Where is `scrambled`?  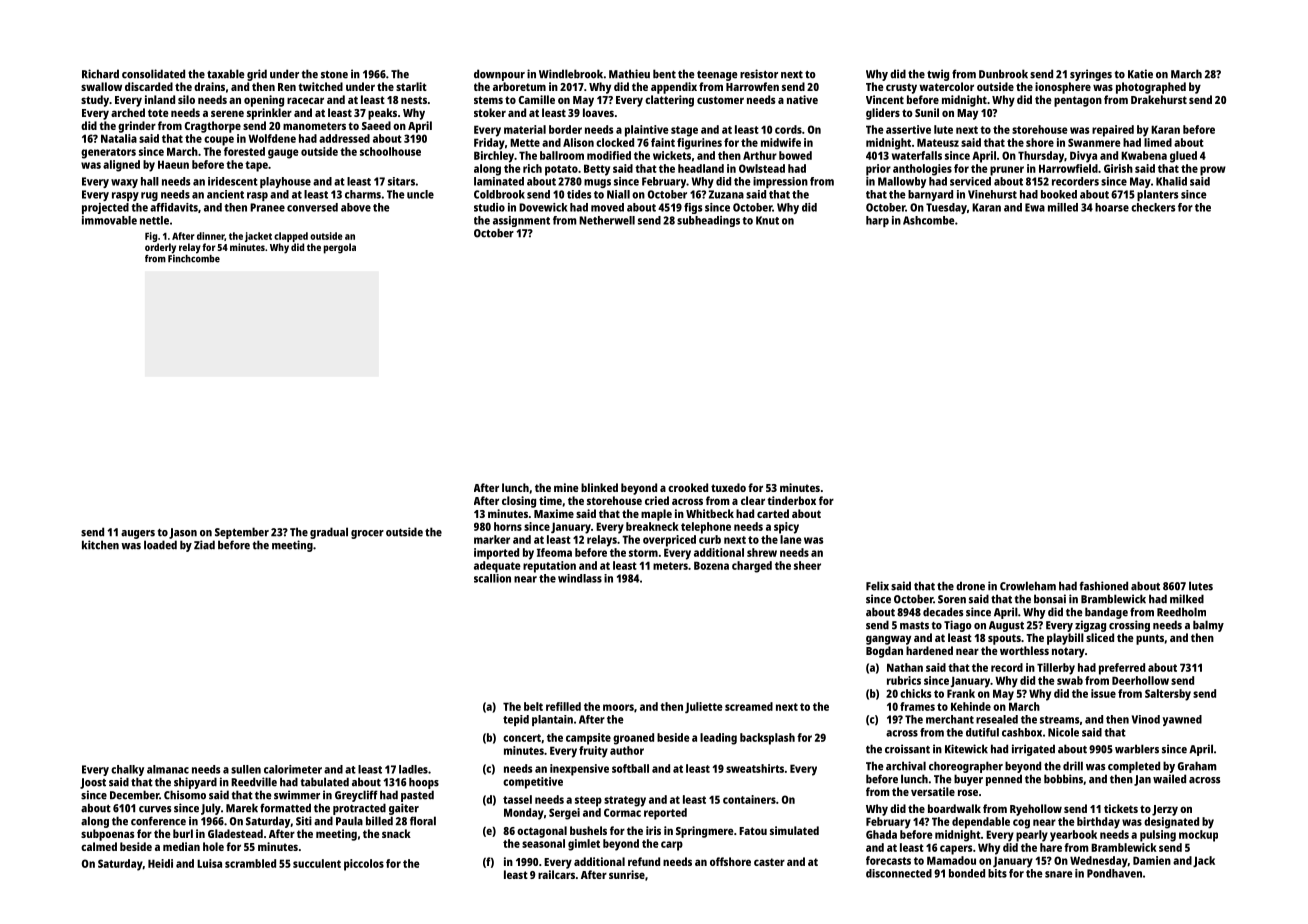 scrambled is located at coordinates (250, 863).
